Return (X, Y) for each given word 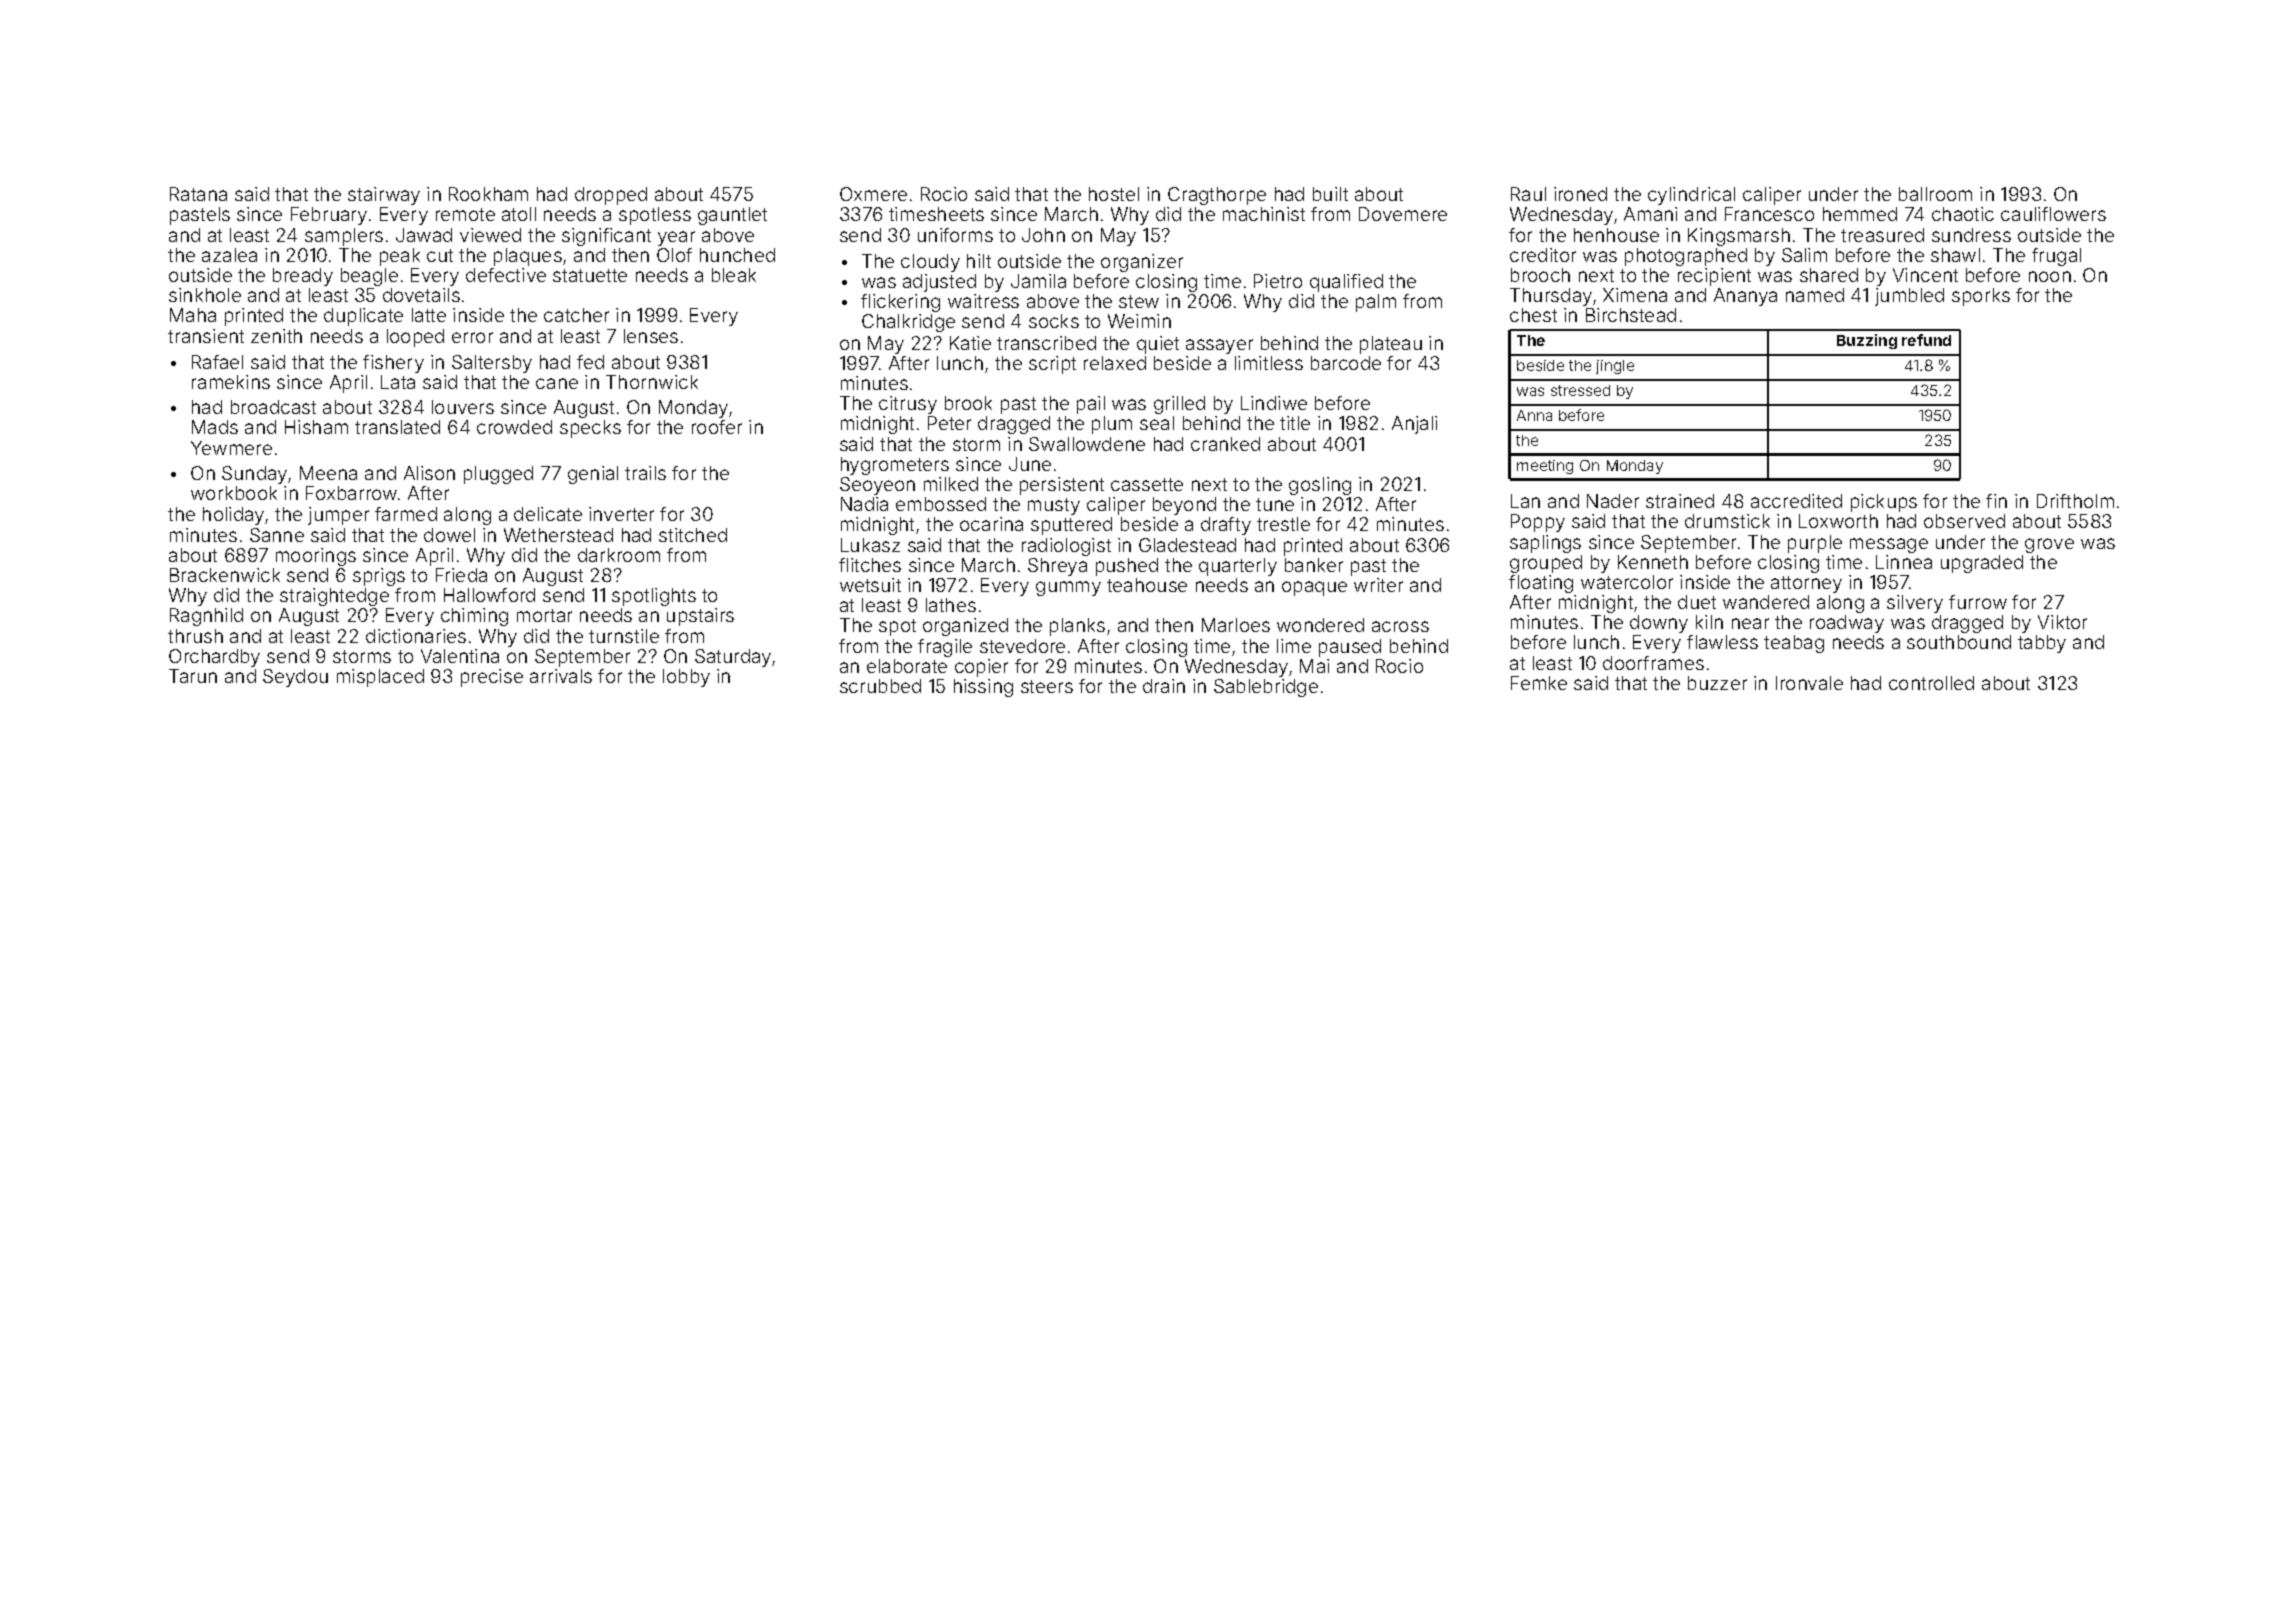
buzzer (1717, 683)
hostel (1114, 194)
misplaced (380, 678)
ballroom (1935, 194)
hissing (983, 688)
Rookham (488, 194)
